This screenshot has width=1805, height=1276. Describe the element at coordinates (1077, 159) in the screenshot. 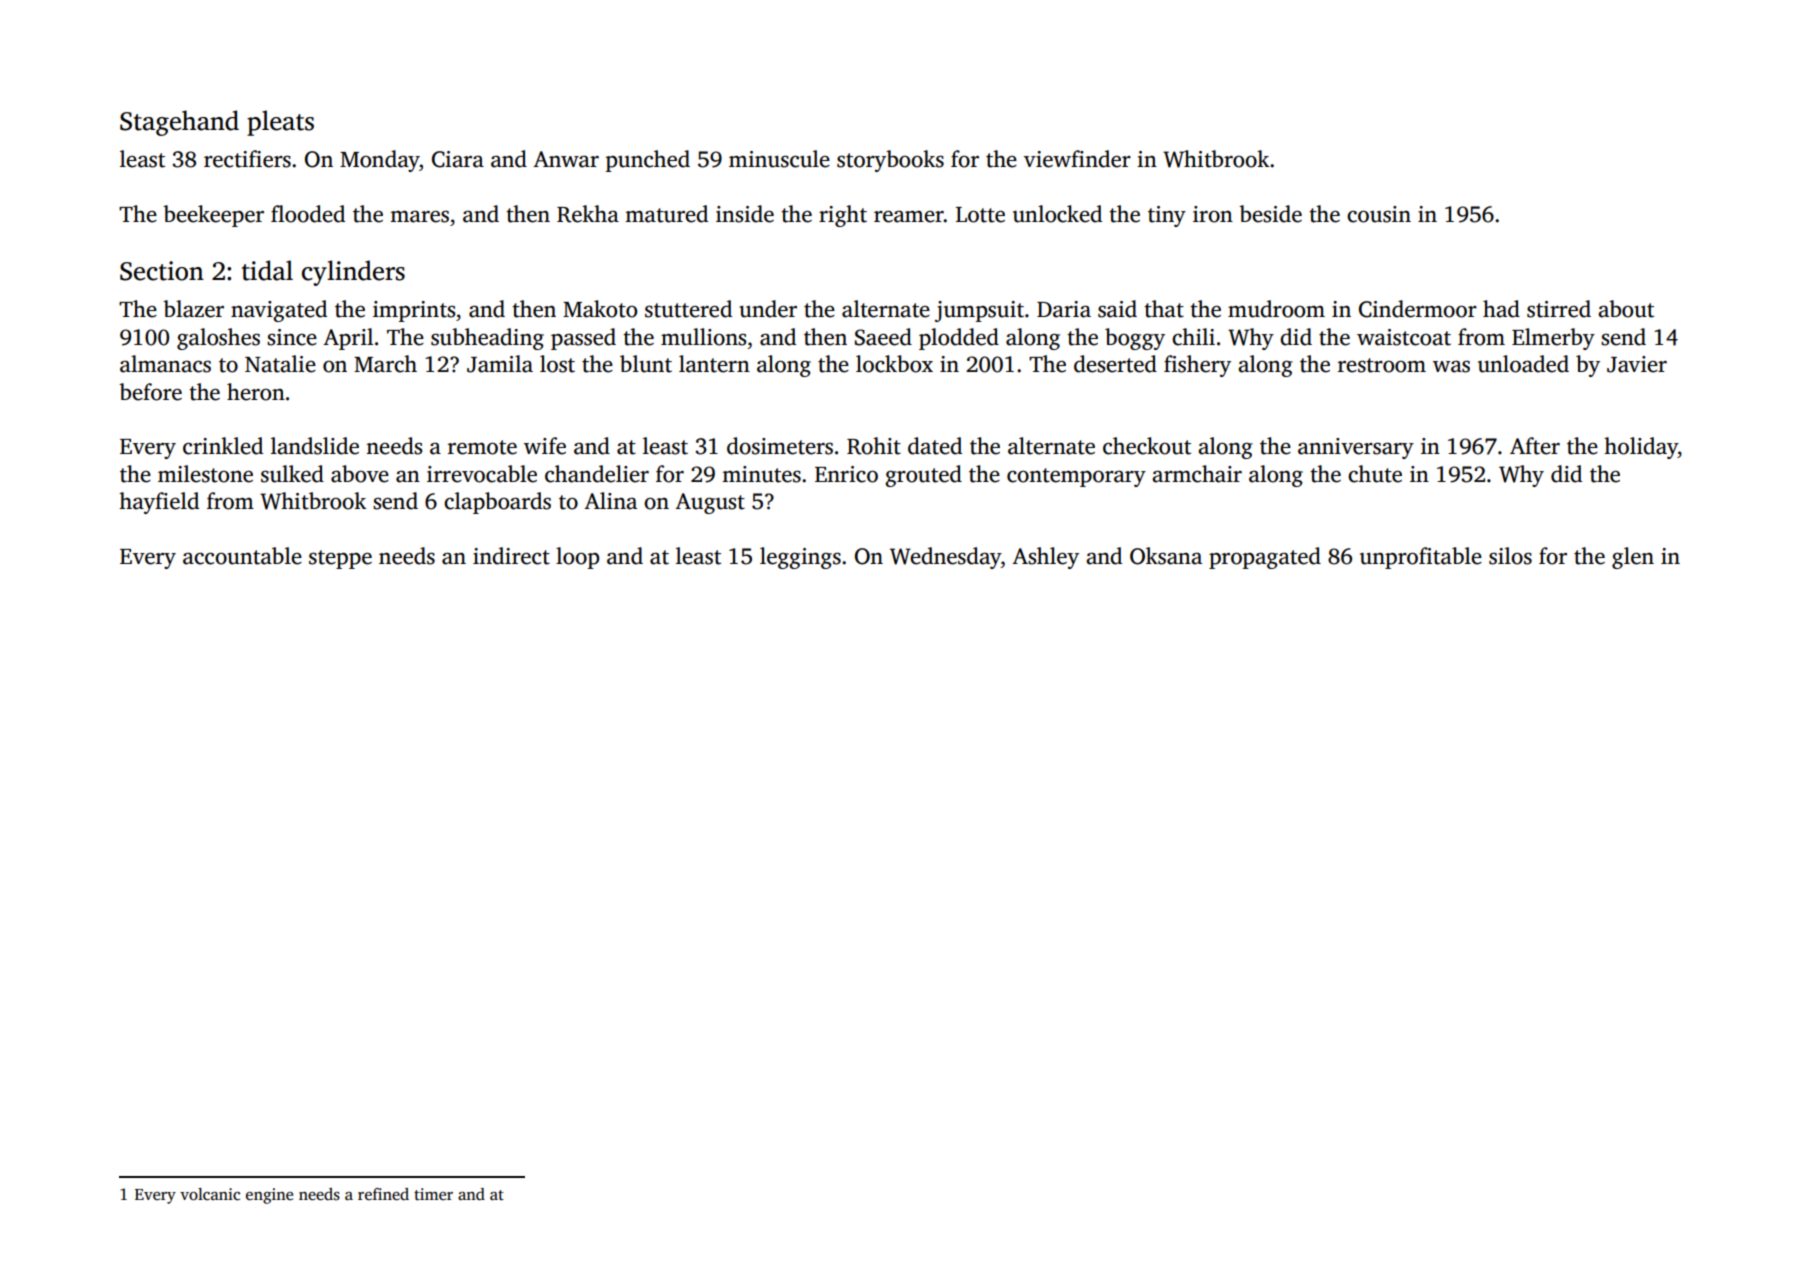

I see `viewfinder` at that location.
